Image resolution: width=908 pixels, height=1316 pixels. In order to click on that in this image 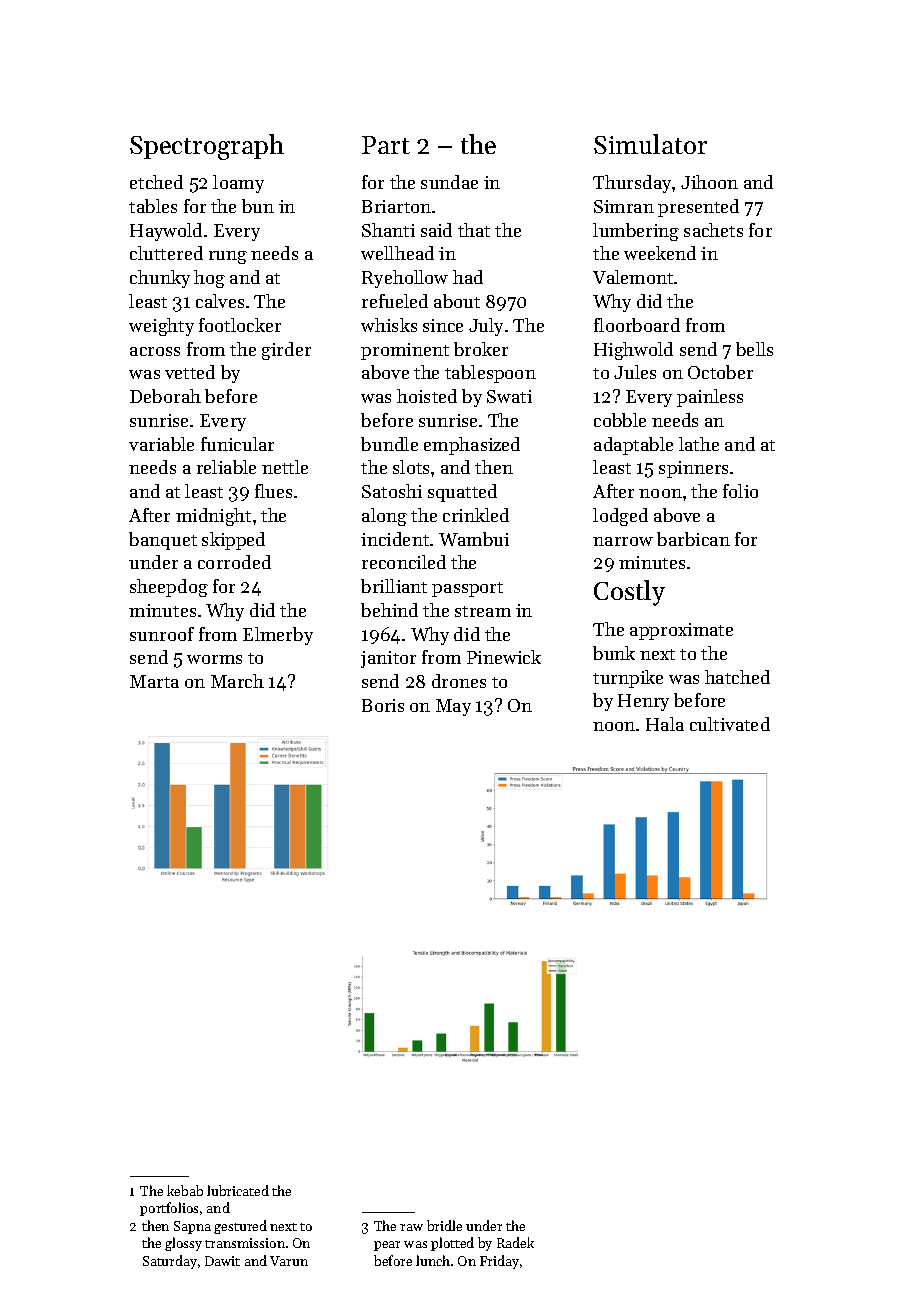, I will do `click(474, 230)`.
